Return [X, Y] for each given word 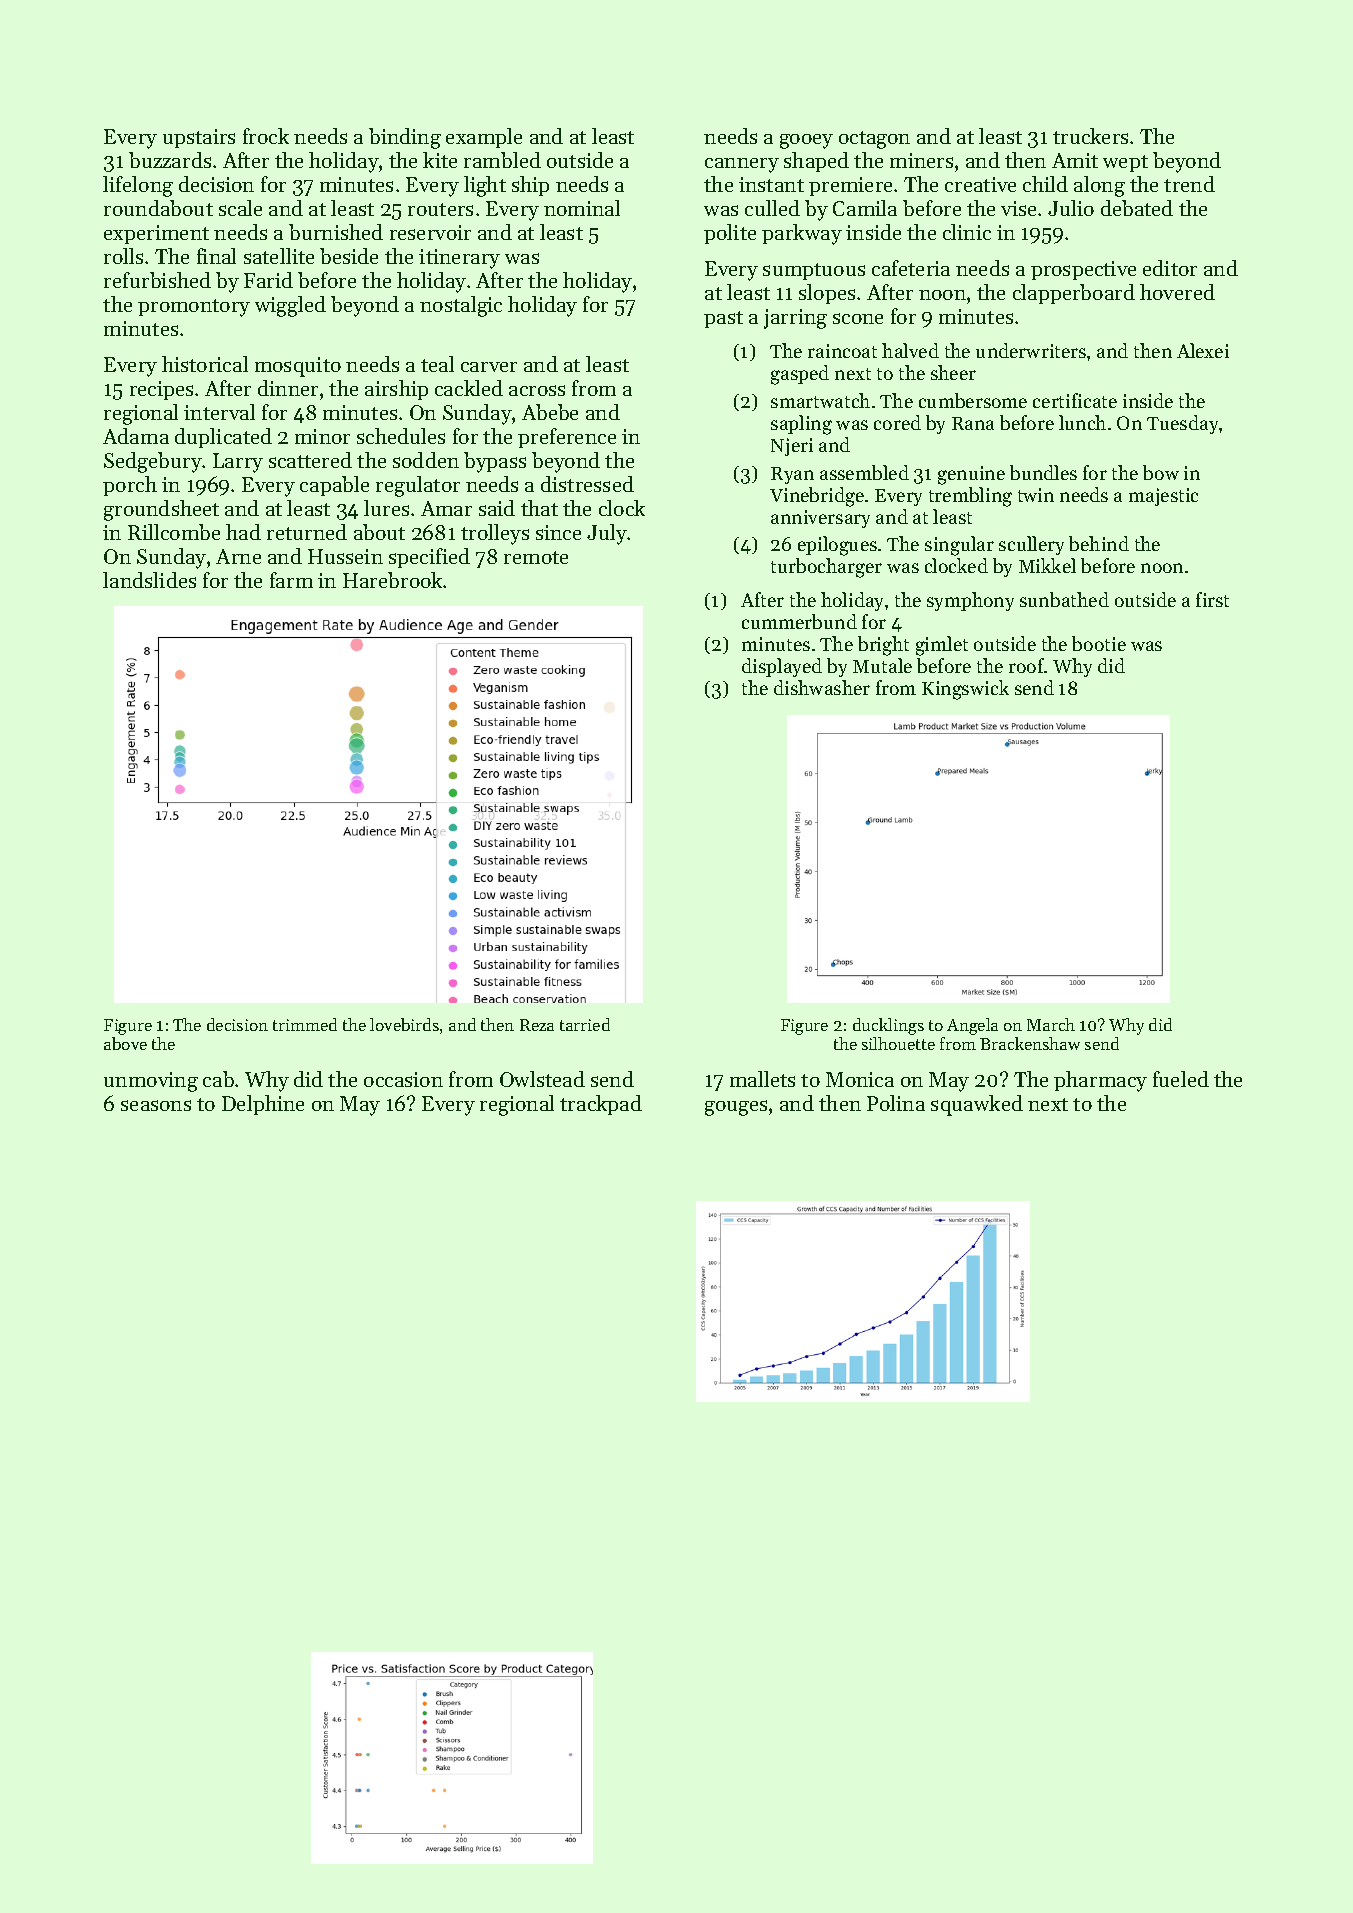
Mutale [882, 665]
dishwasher [822, 687]
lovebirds [404, 1024]
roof [1026, 665]
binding [405, 138]
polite [730, 234]
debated [1137, 208]
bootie [1099, 643]
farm [291, 580]
